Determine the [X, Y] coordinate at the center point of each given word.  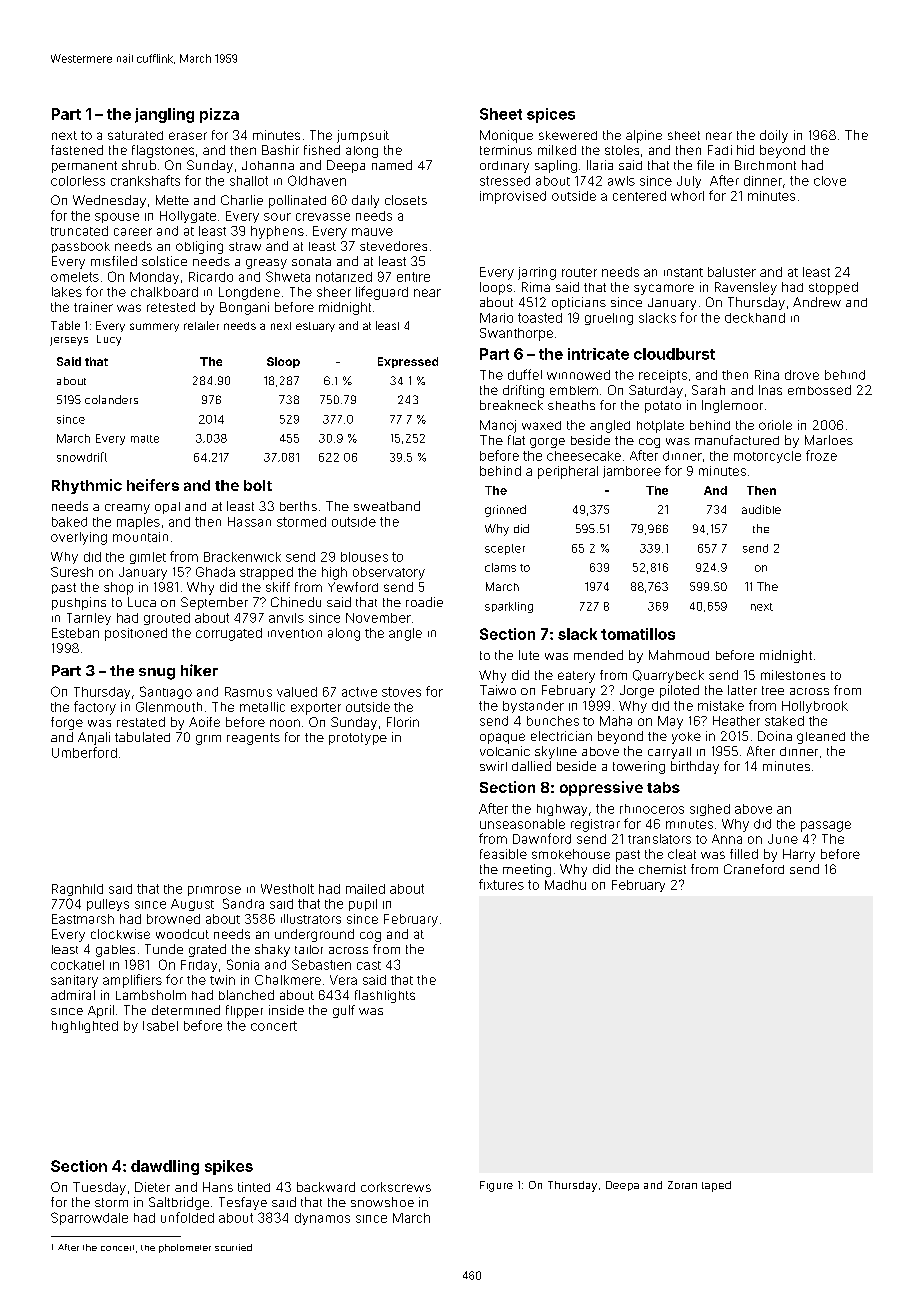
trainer [93, 307]
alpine [644, 136]
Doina [775, 736]
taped [716, 1186]
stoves [401, 692]
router [579, 272]
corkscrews [396, 1187]
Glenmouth [169, 707]
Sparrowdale [89, 1218]
